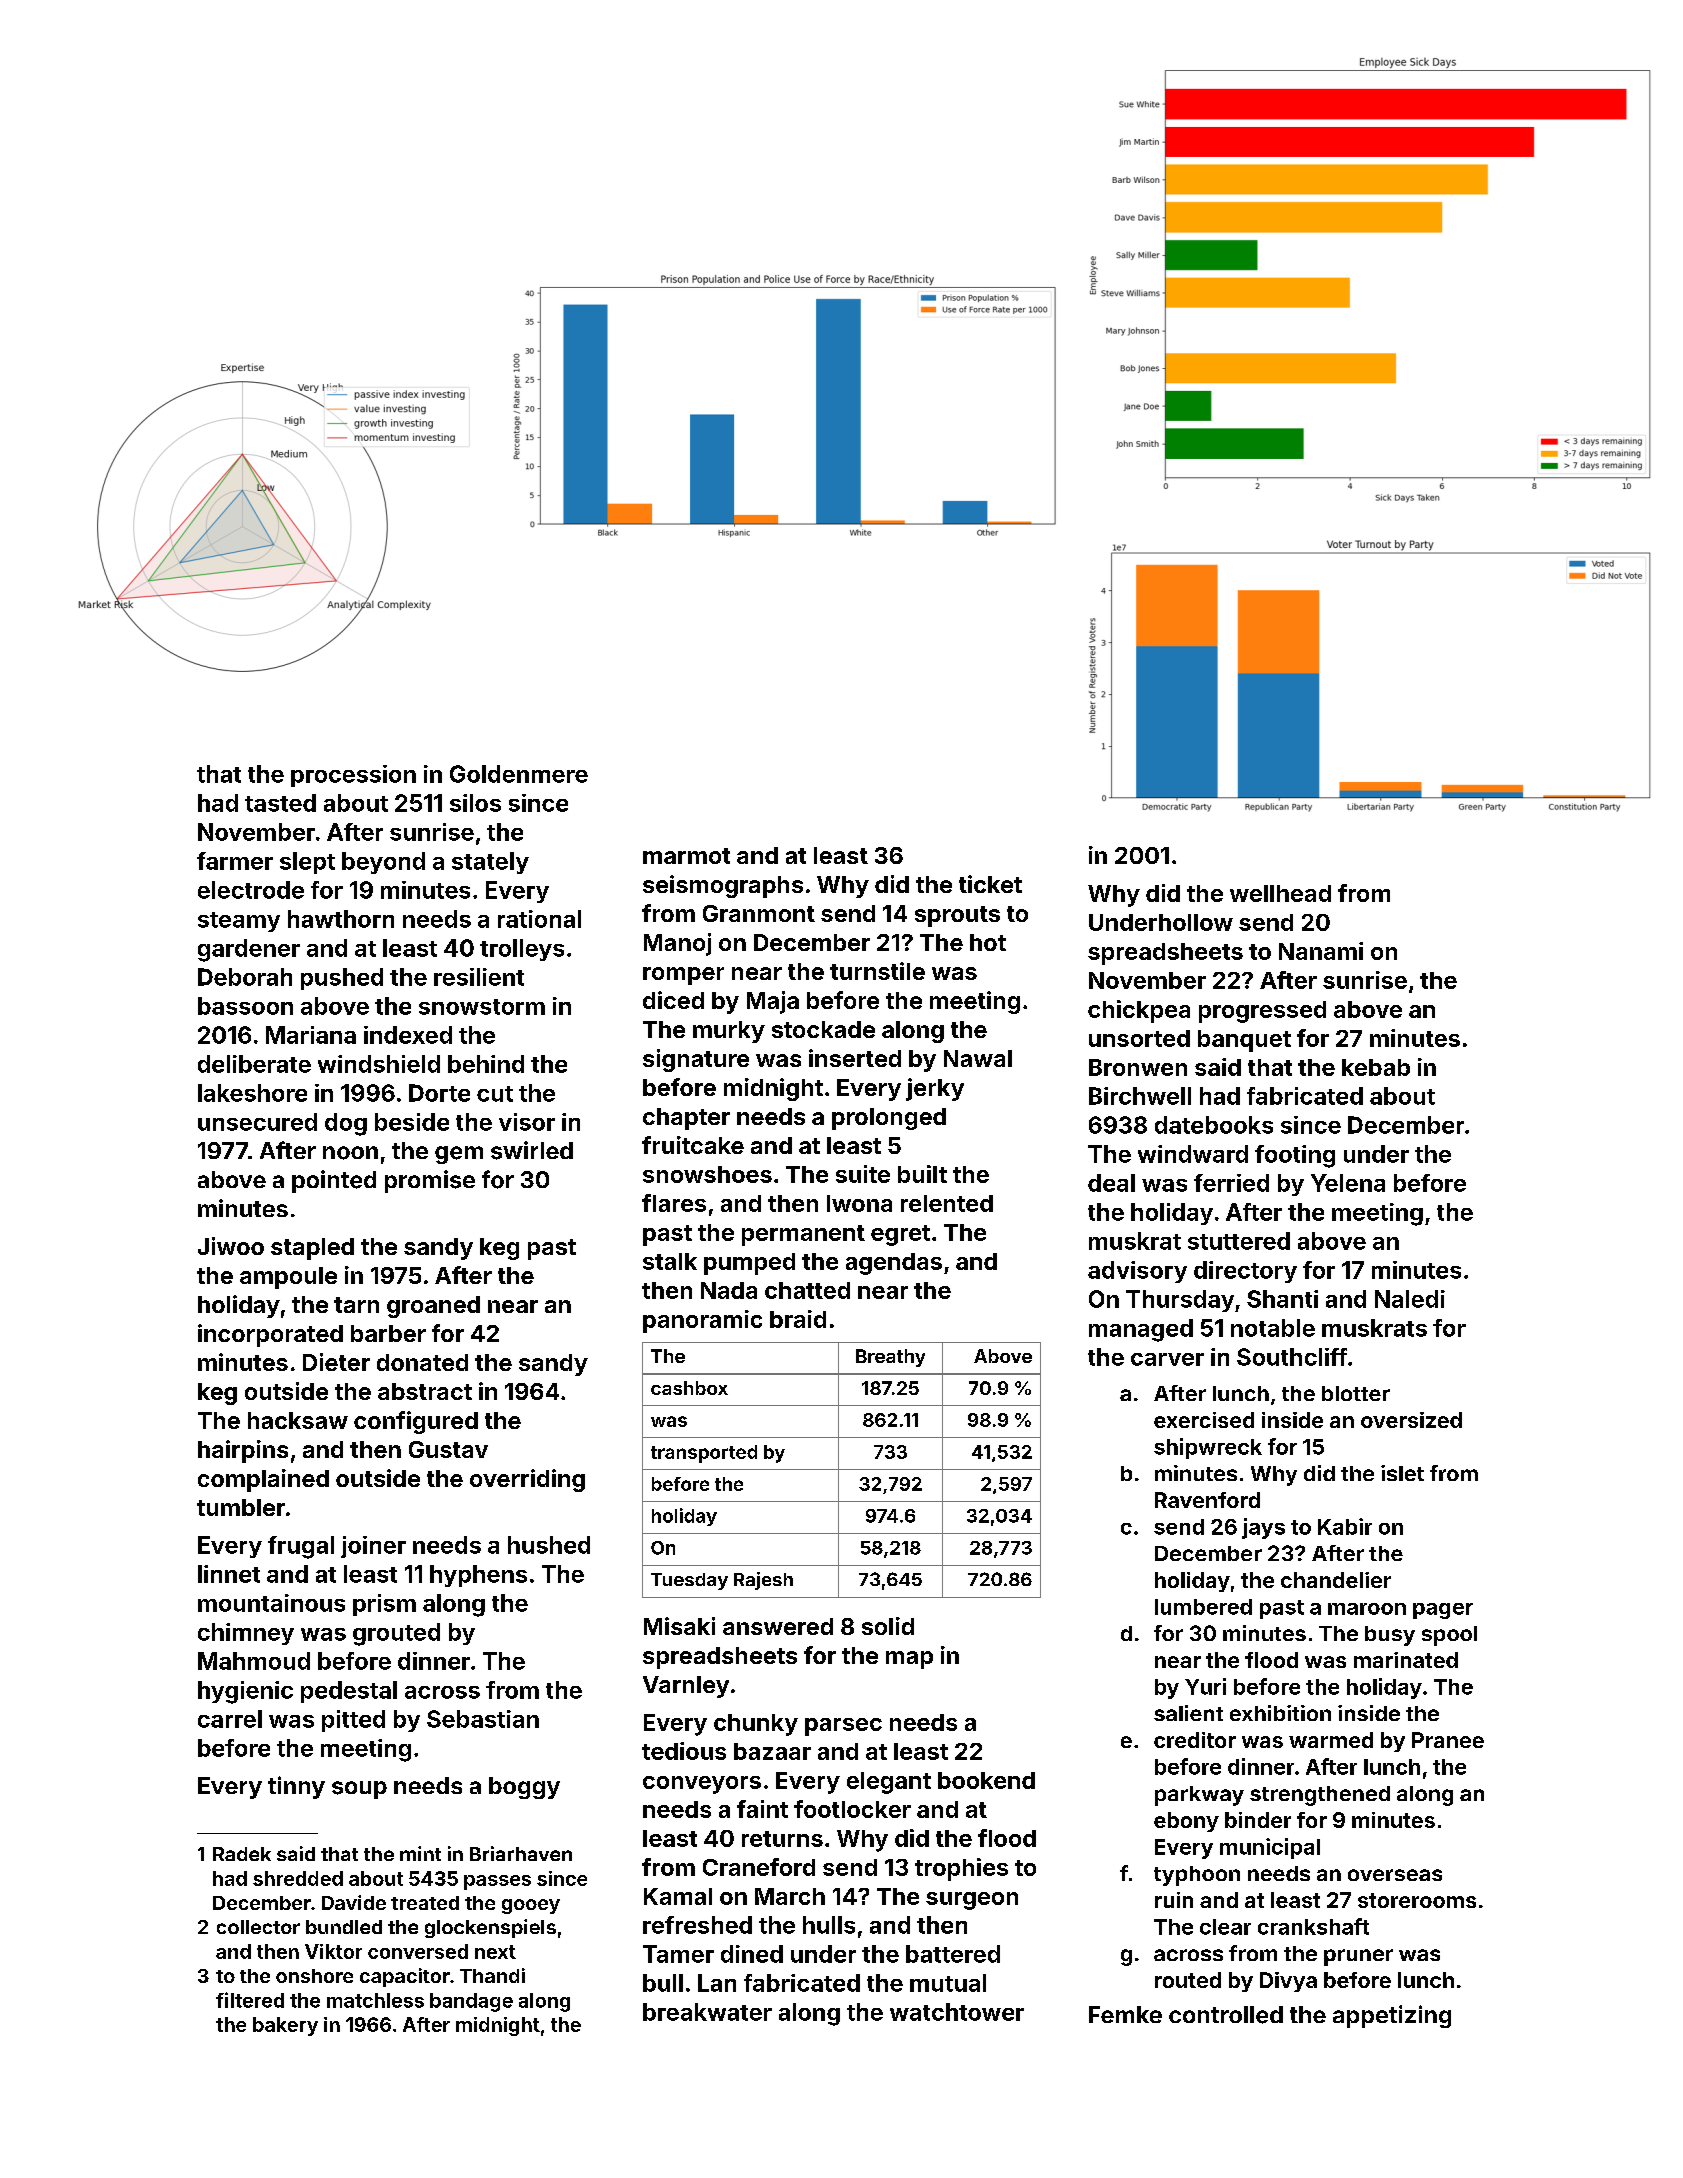 The height and width of the page is (2178, 1683). What do you see at coordinates (296, 1787) in the page?
I see `tinny` at bounding box center [296, 1787].
